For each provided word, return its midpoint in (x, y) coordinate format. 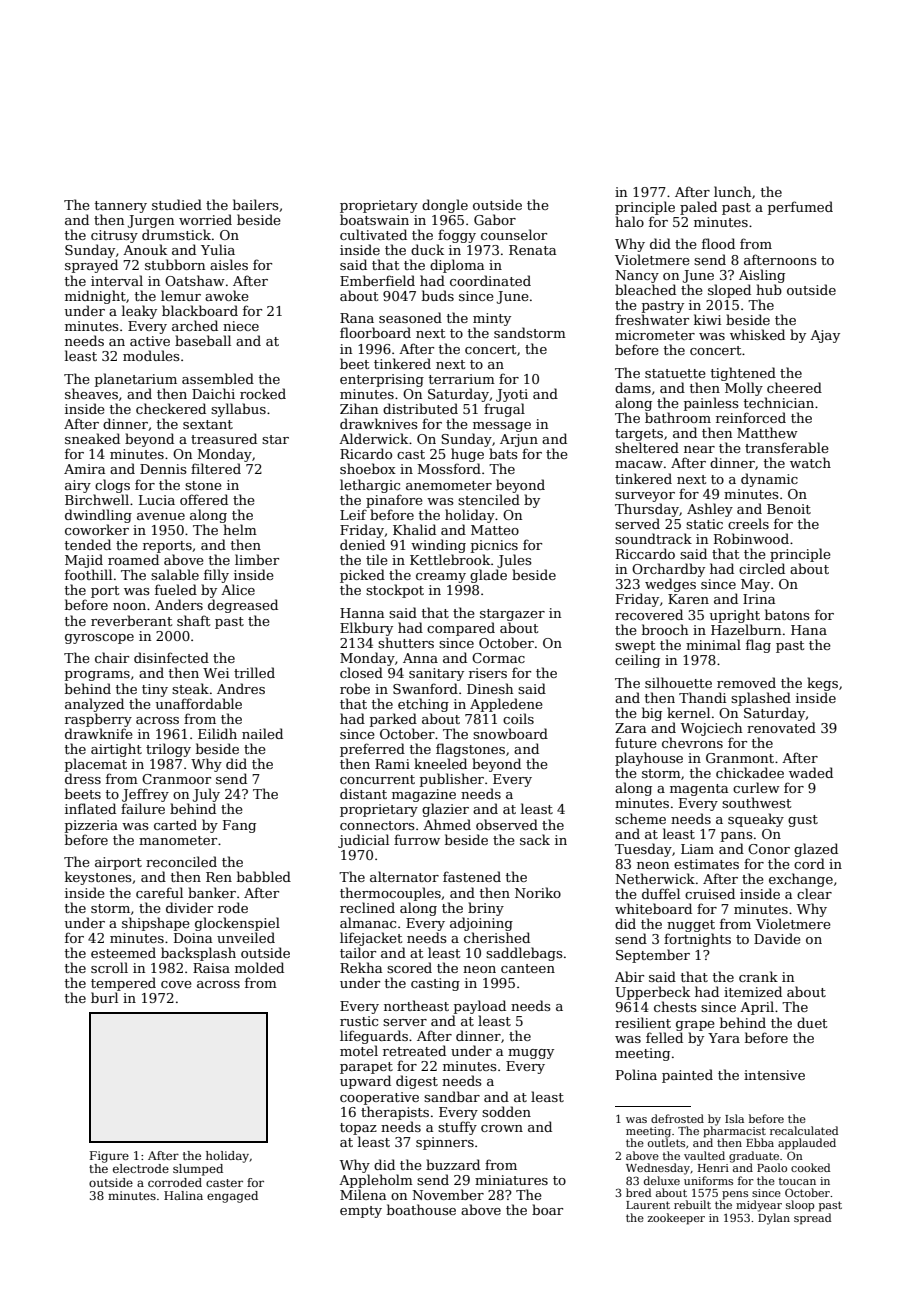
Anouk (145, 249)
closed (361, 672)
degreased (243, 606)
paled (698, 208)
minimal (713, 644)
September (653, 956)
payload (480, 1007)
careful (159, 892)
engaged (232, 1197)
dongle (445, 206)
